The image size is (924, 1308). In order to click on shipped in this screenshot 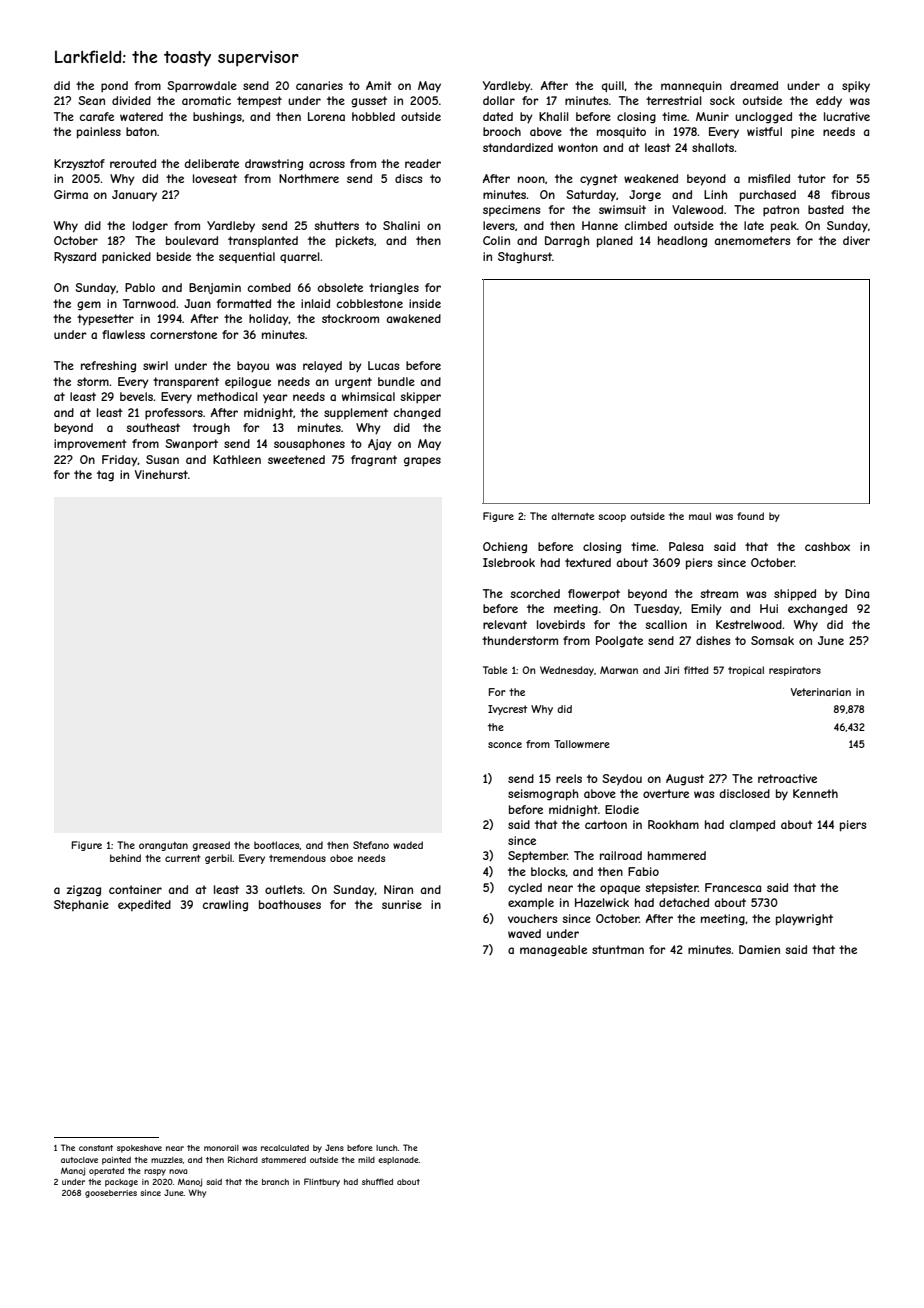, I will do `click(795, 595)`.
